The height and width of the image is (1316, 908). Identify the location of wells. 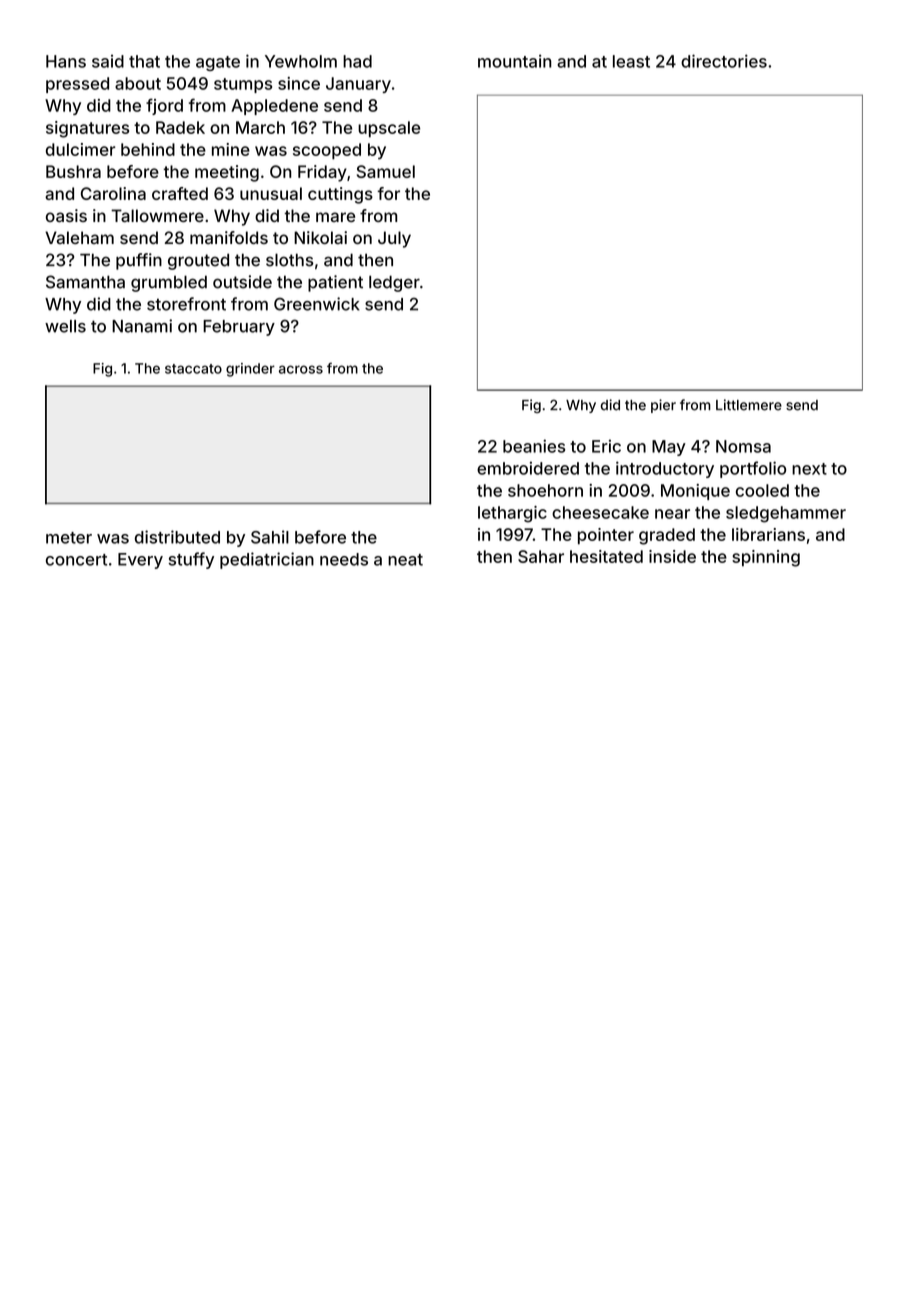
(65, 326).
